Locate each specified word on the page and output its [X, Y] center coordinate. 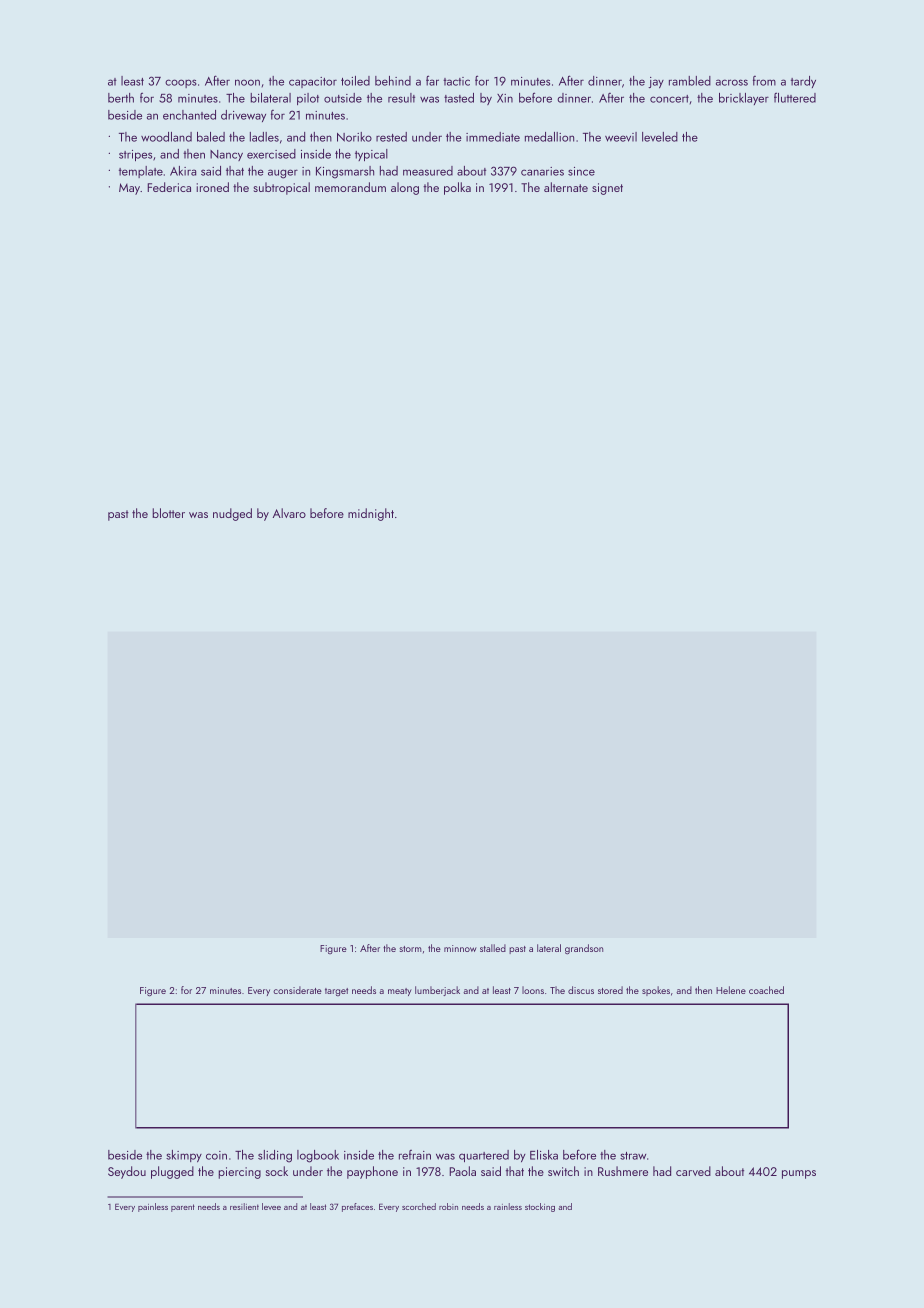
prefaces [357, 1207]
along [405, 188]
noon [247, 82]
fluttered [795, 97]
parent [183, 1208]
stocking [540, 1207]
